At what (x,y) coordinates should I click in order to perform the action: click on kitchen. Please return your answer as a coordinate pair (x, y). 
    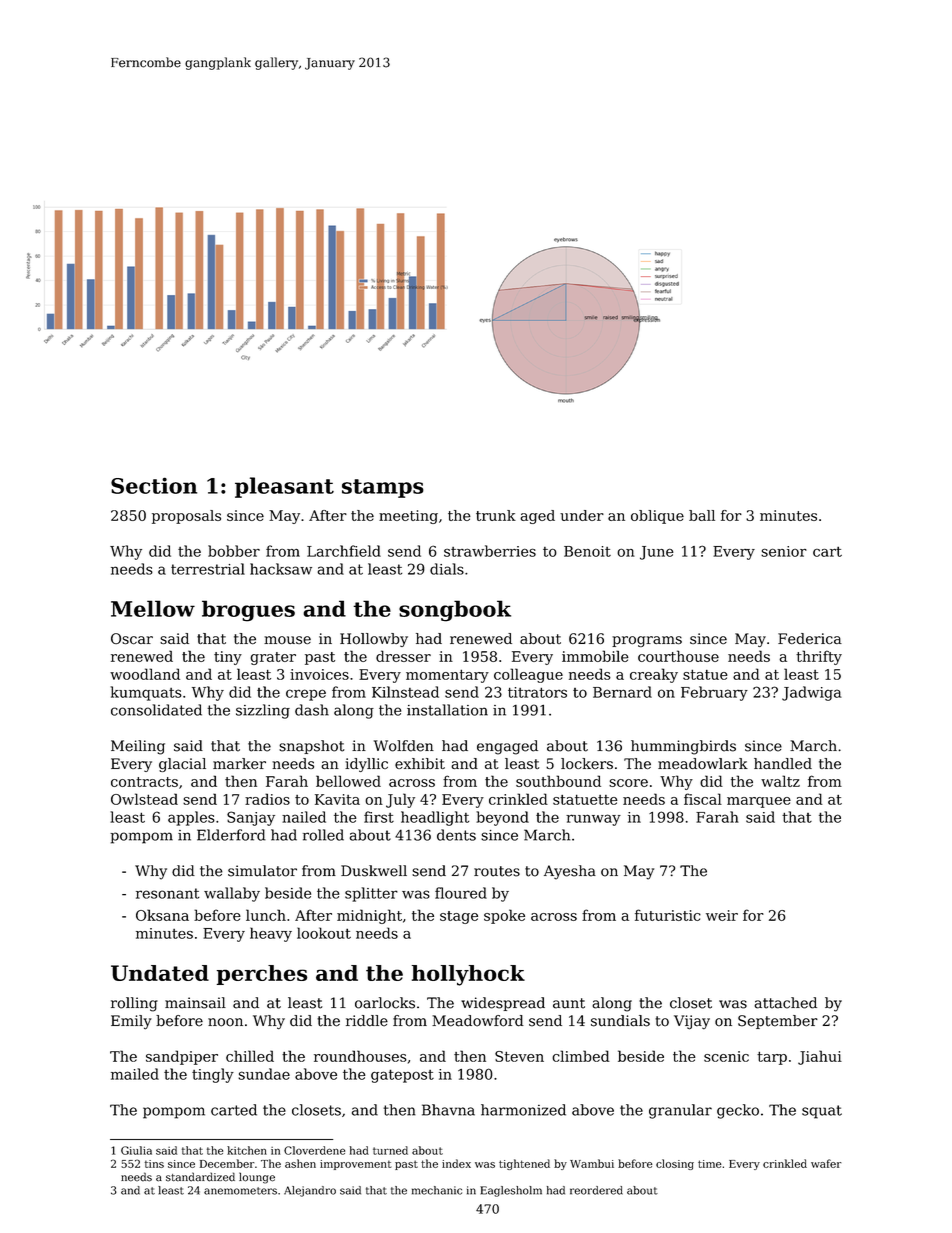
    Looking at the image, I should click on (247, 1150).
